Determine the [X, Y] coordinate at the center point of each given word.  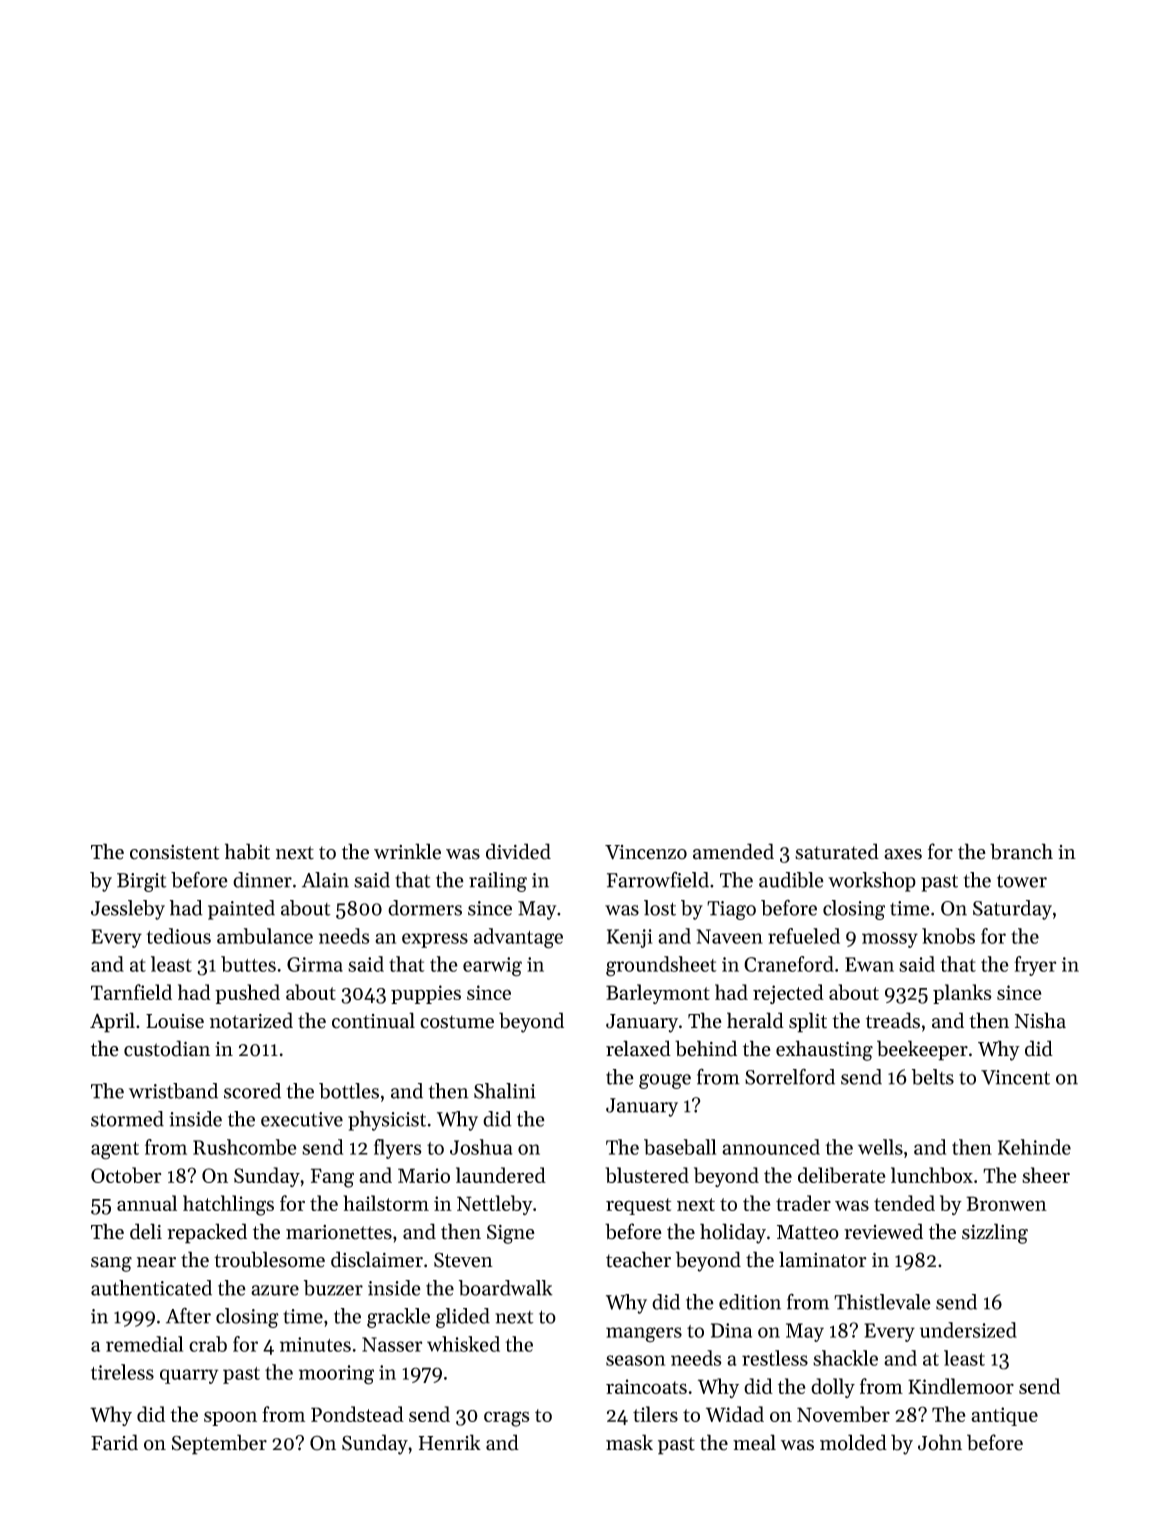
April [112, 1022]
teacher [638, 1259]
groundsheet [661, 966]
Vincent [1015, 1077]
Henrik [450, 1442]
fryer [1035, 966]
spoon [230, 1418]
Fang [332, 1178]
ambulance [265, 936]
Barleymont [658, 994]
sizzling [995, 1233]
